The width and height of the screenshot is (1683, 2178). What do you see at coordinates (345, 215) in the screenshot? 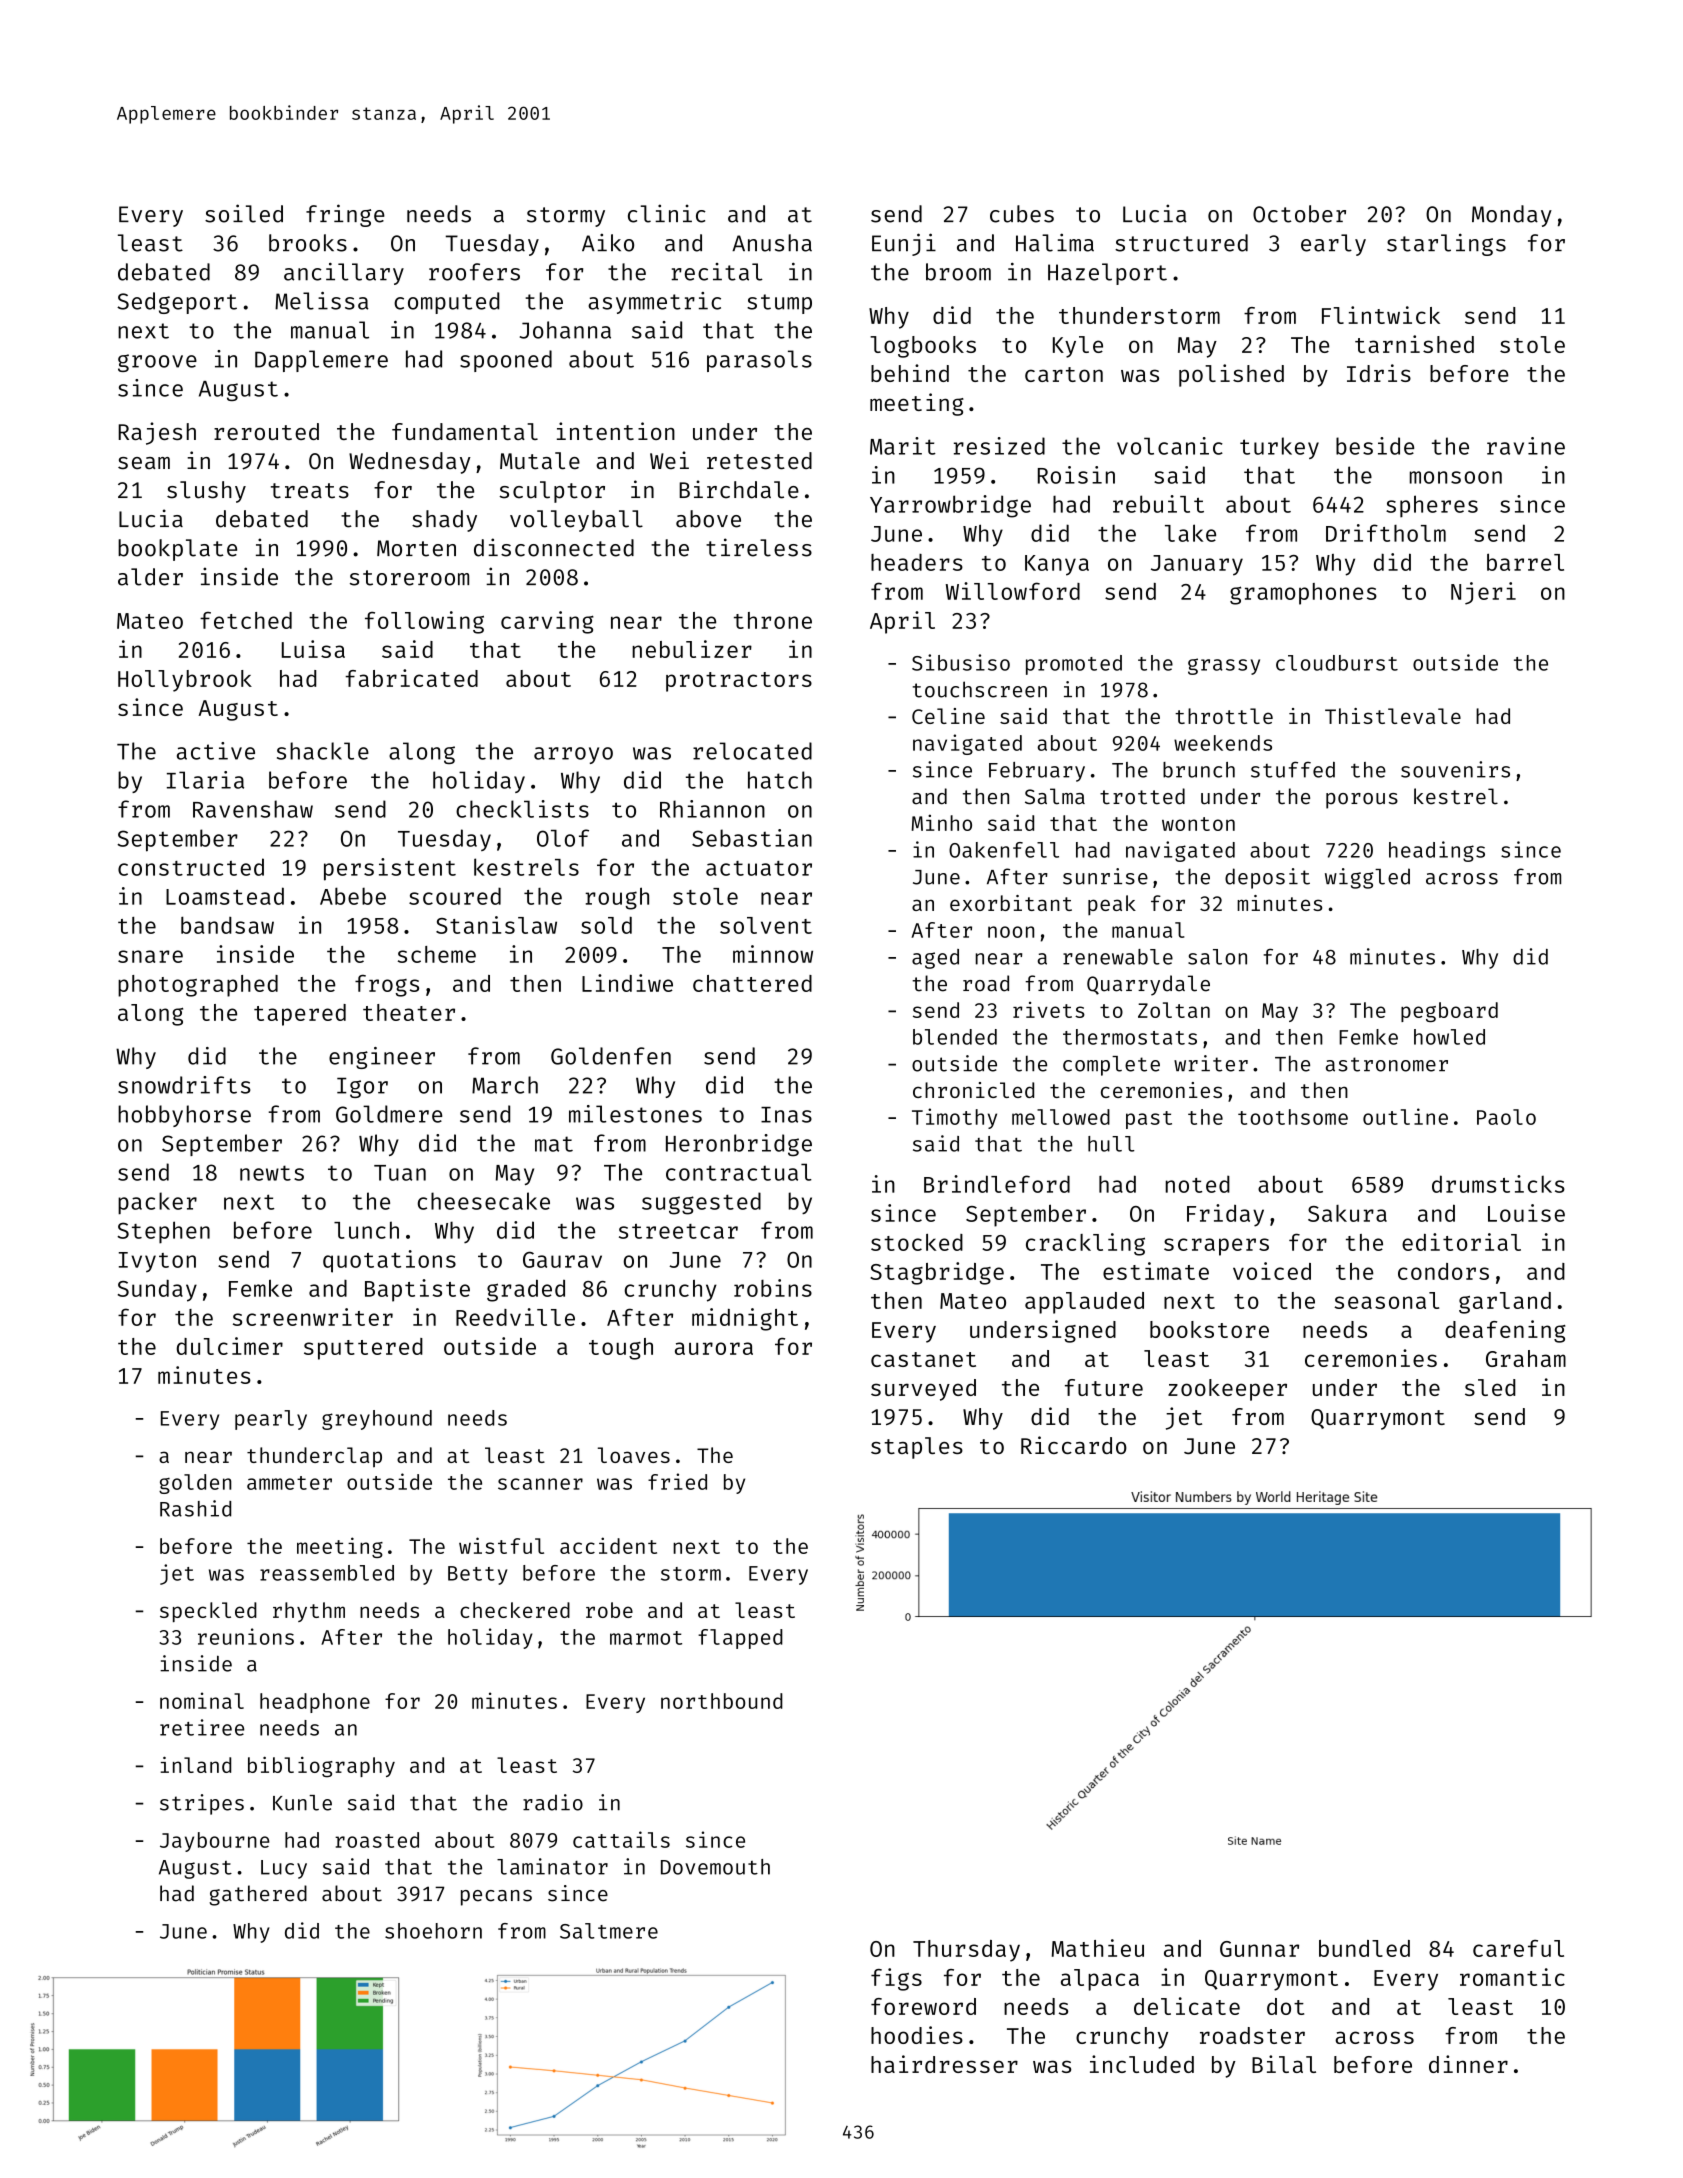
I see `fringe` at bounding box center [345, 215].
